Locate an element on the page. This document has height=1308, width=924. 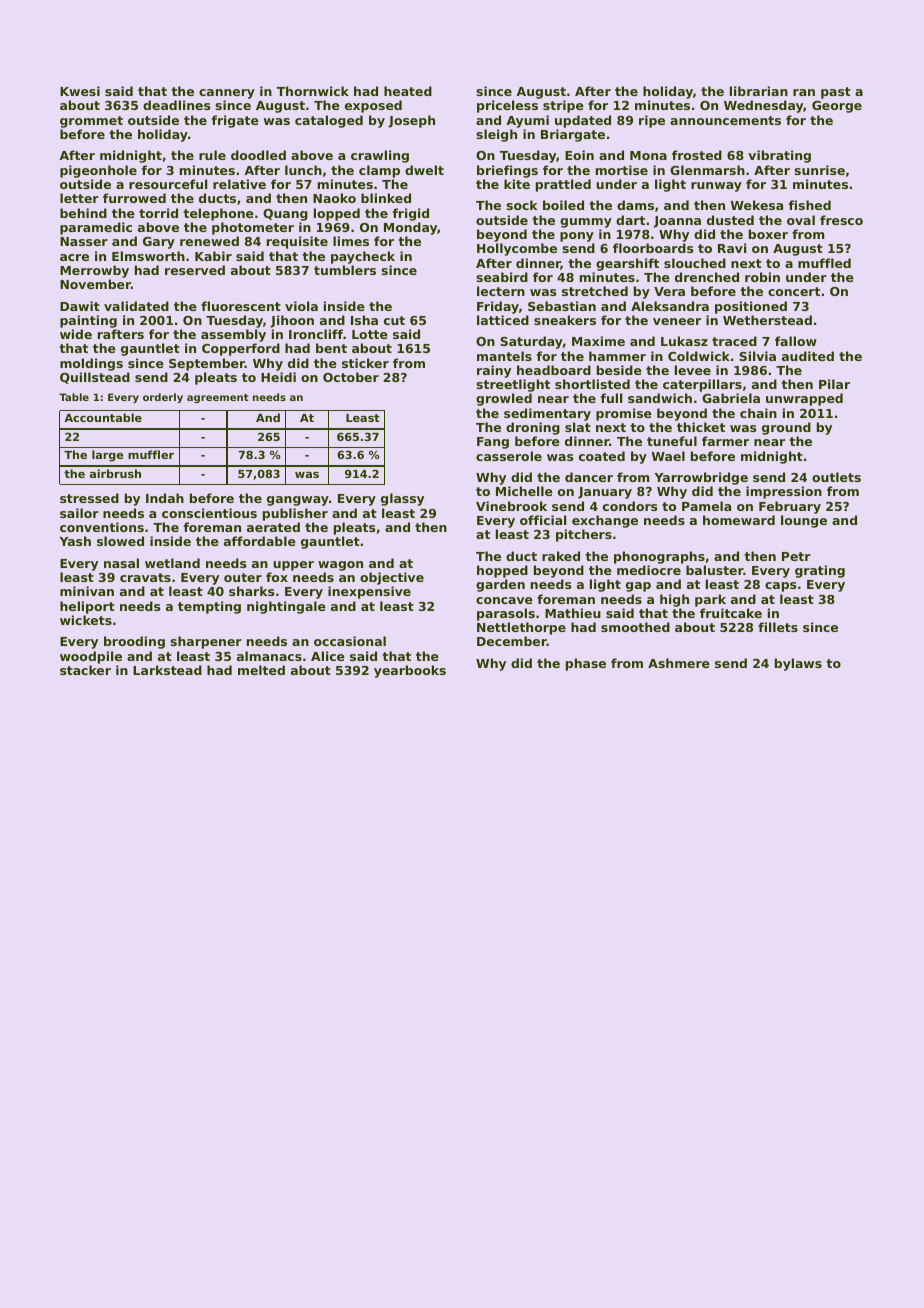
sedimentary is located at coordinates (547, 414).
